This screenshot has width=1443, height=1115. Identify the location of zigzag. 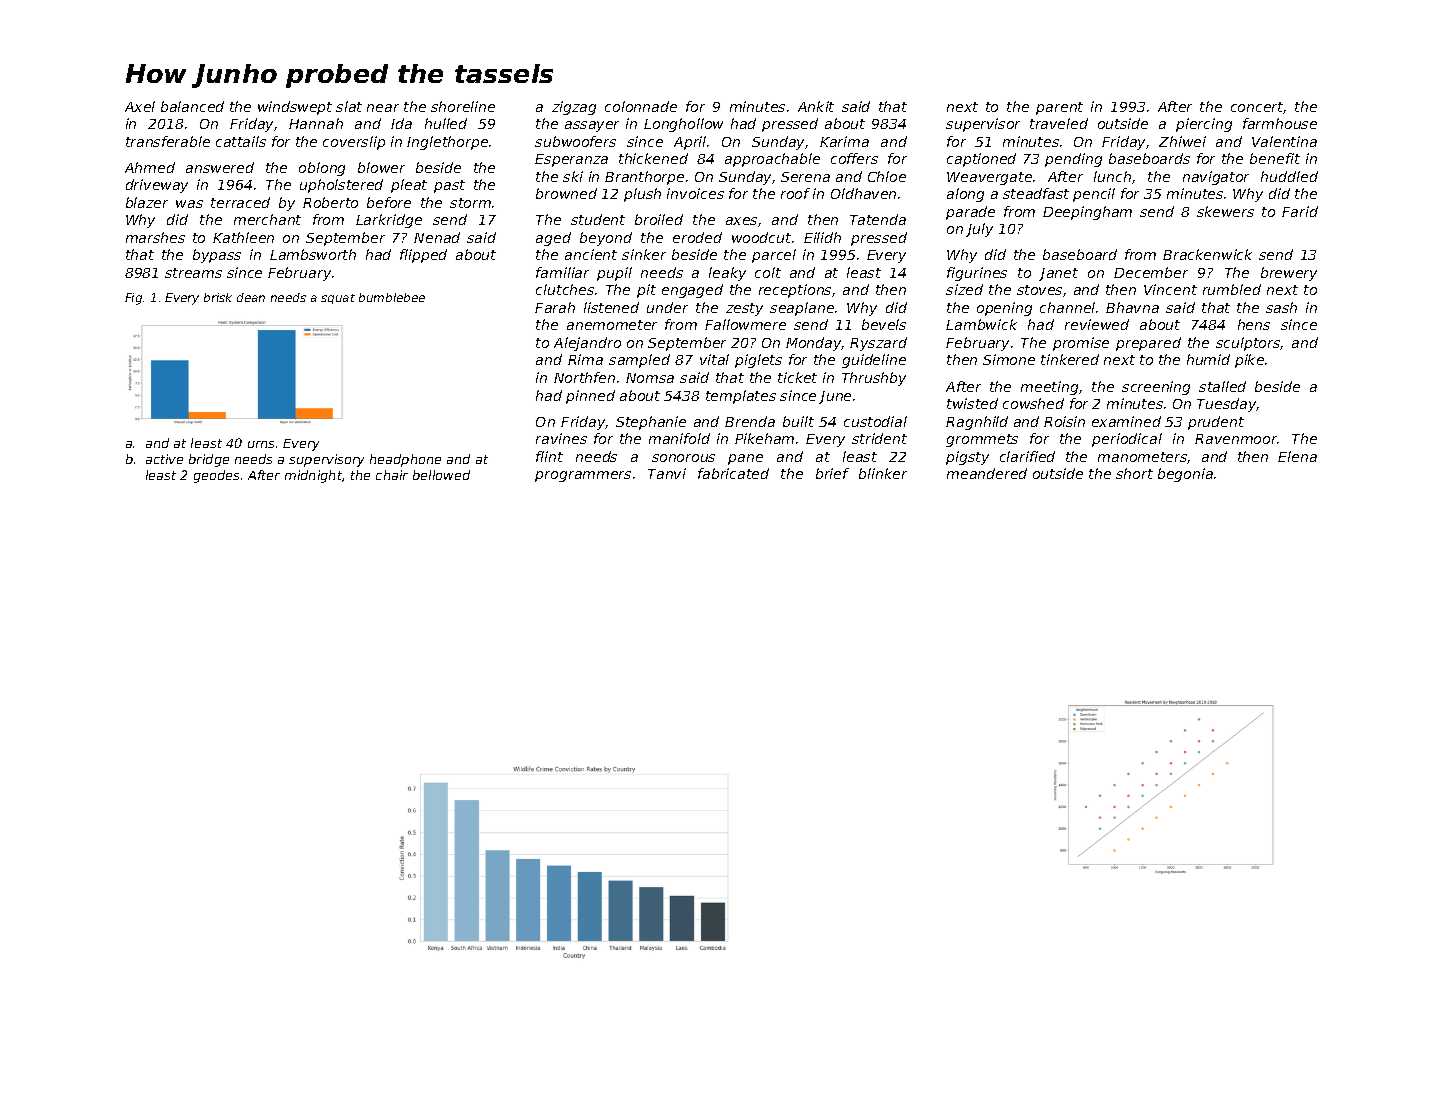
(574, 108).
